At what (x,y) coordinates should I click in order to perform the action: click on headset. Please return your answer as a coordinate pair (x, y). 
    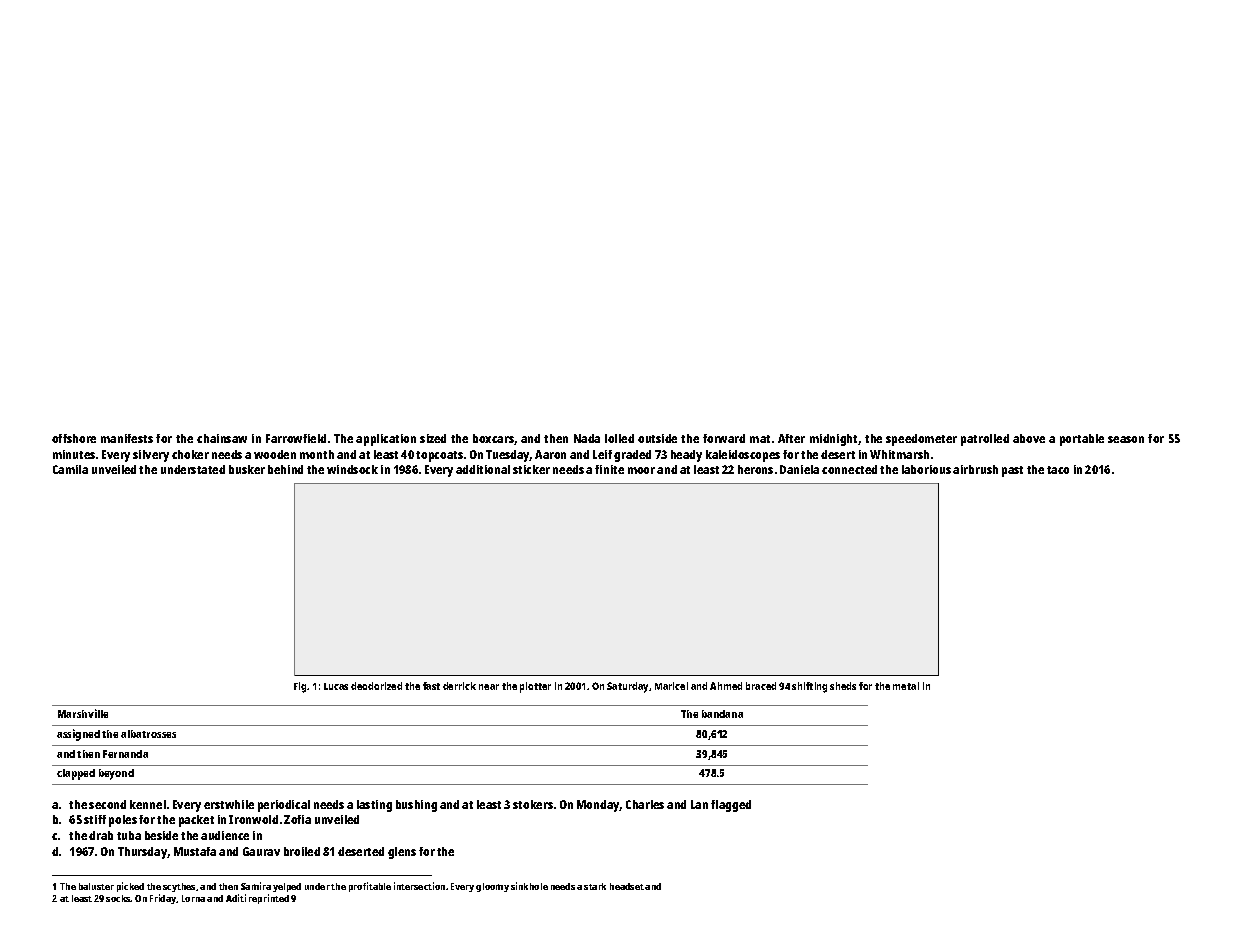
    Looking at the image, I should click on (627, 886).
